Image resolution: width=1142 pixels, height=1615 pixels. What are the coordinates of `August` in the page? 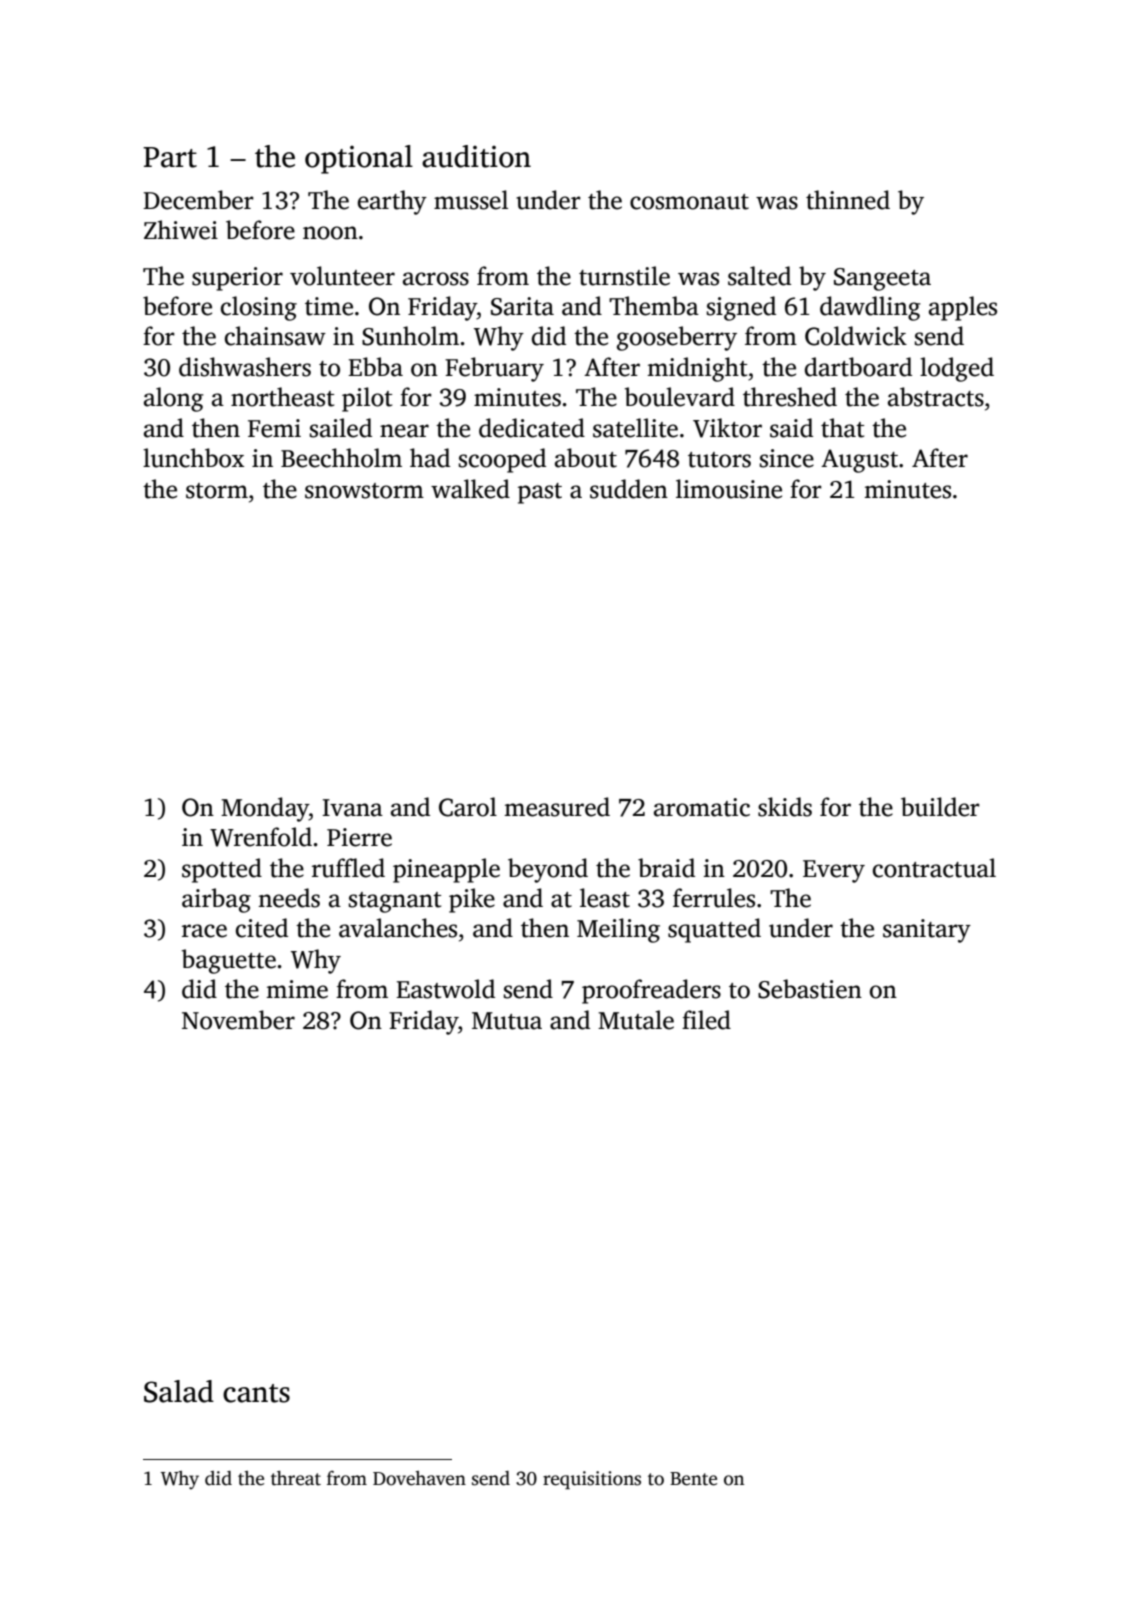 It's located at (859, 461).
